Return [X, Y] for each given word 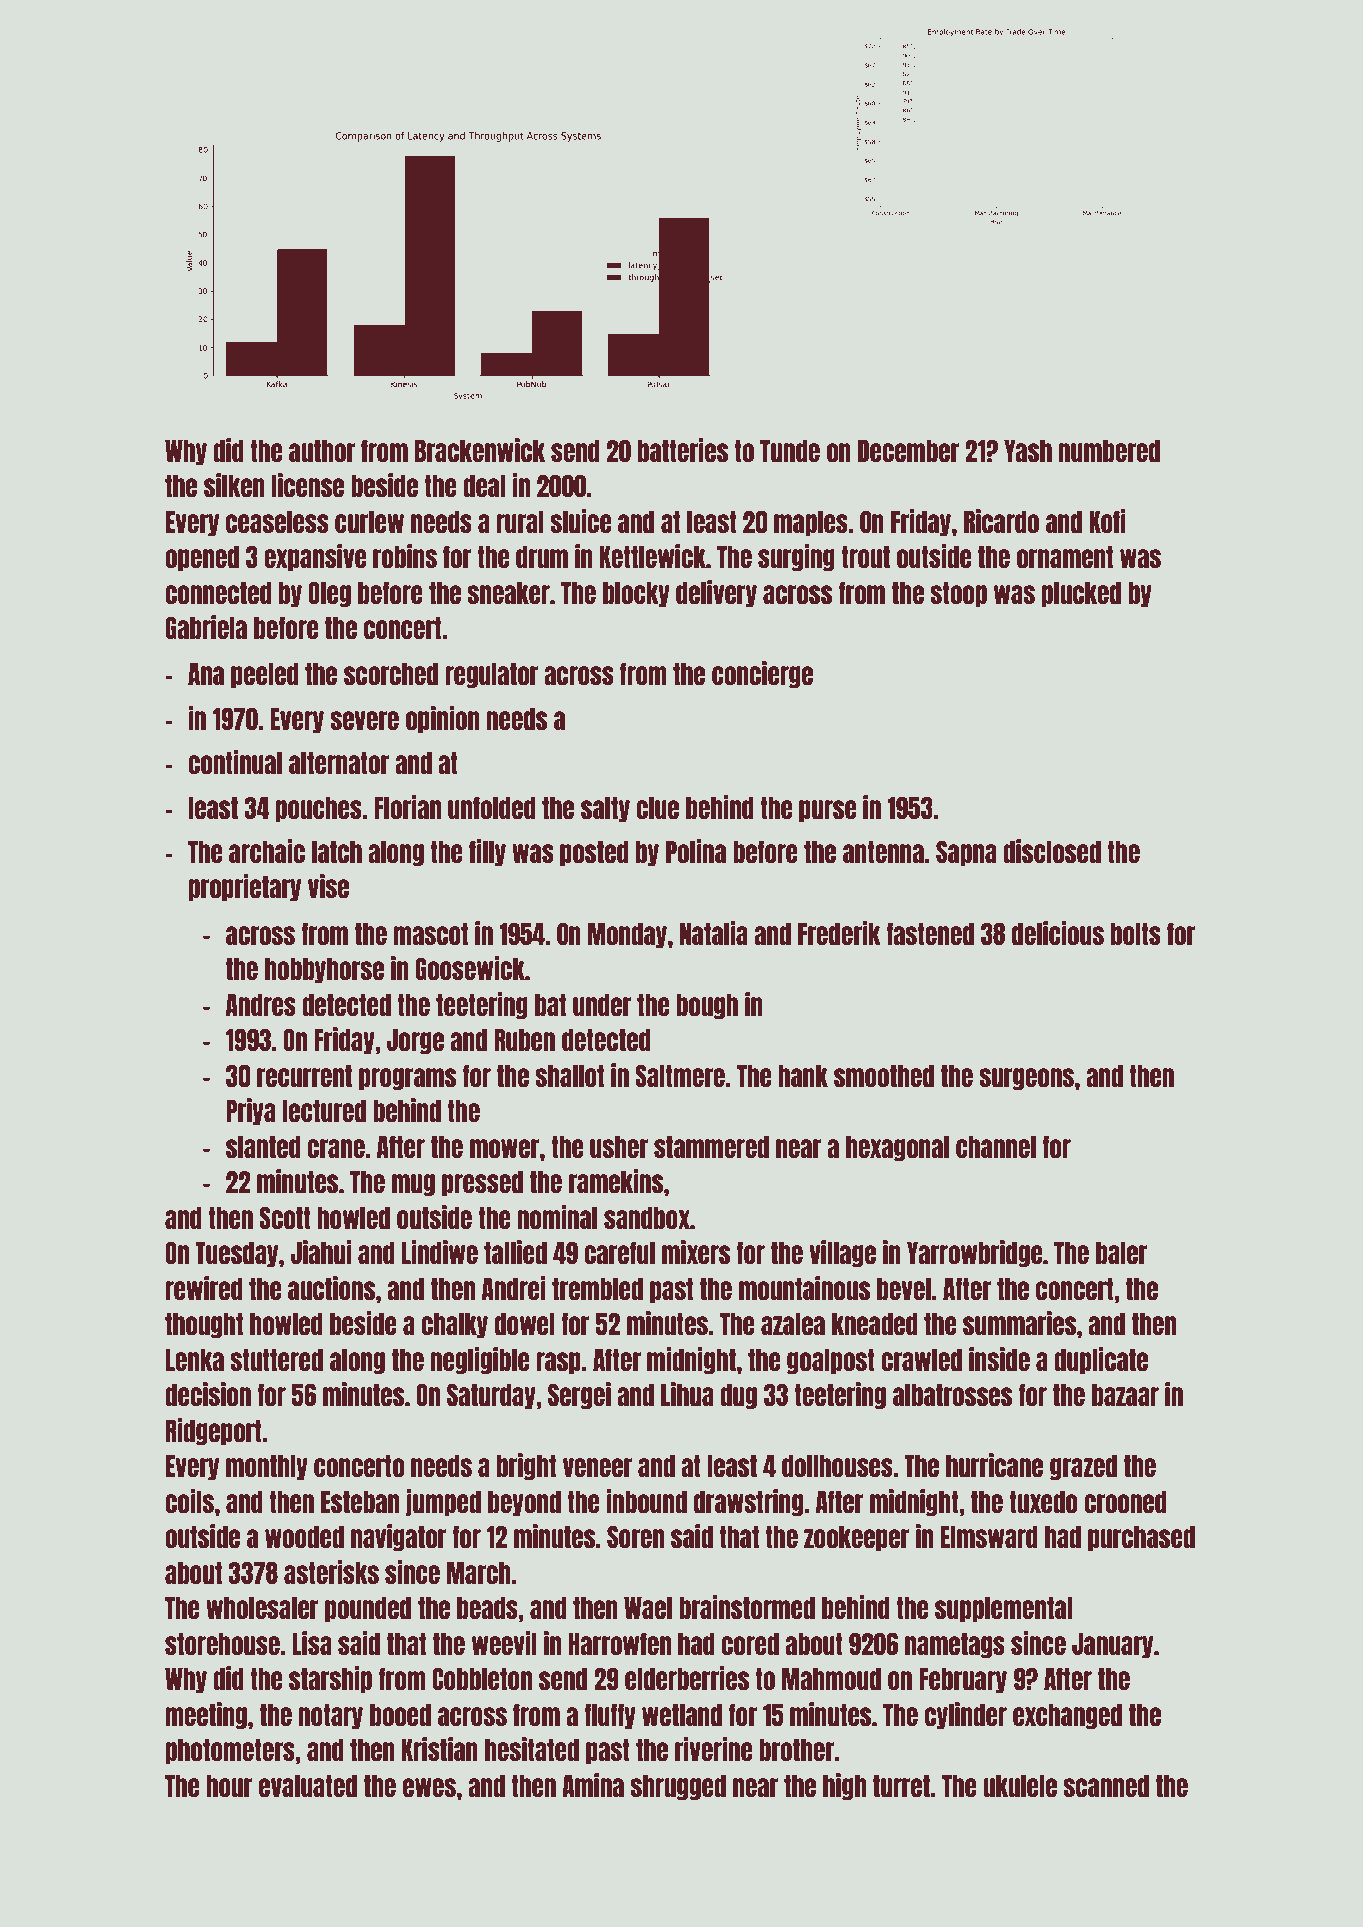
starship [330, 1679]
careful [619, 1253]
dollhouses [837, 1466]
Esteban [360, 1502]
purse [828, 811]
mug [413, 1185]
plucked [1081, 594]
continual [235, 762]
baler [1121, 1253]
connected [218, 593]
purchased [1141, 1538]
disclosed [1052, 851]
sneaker [508, 593]
